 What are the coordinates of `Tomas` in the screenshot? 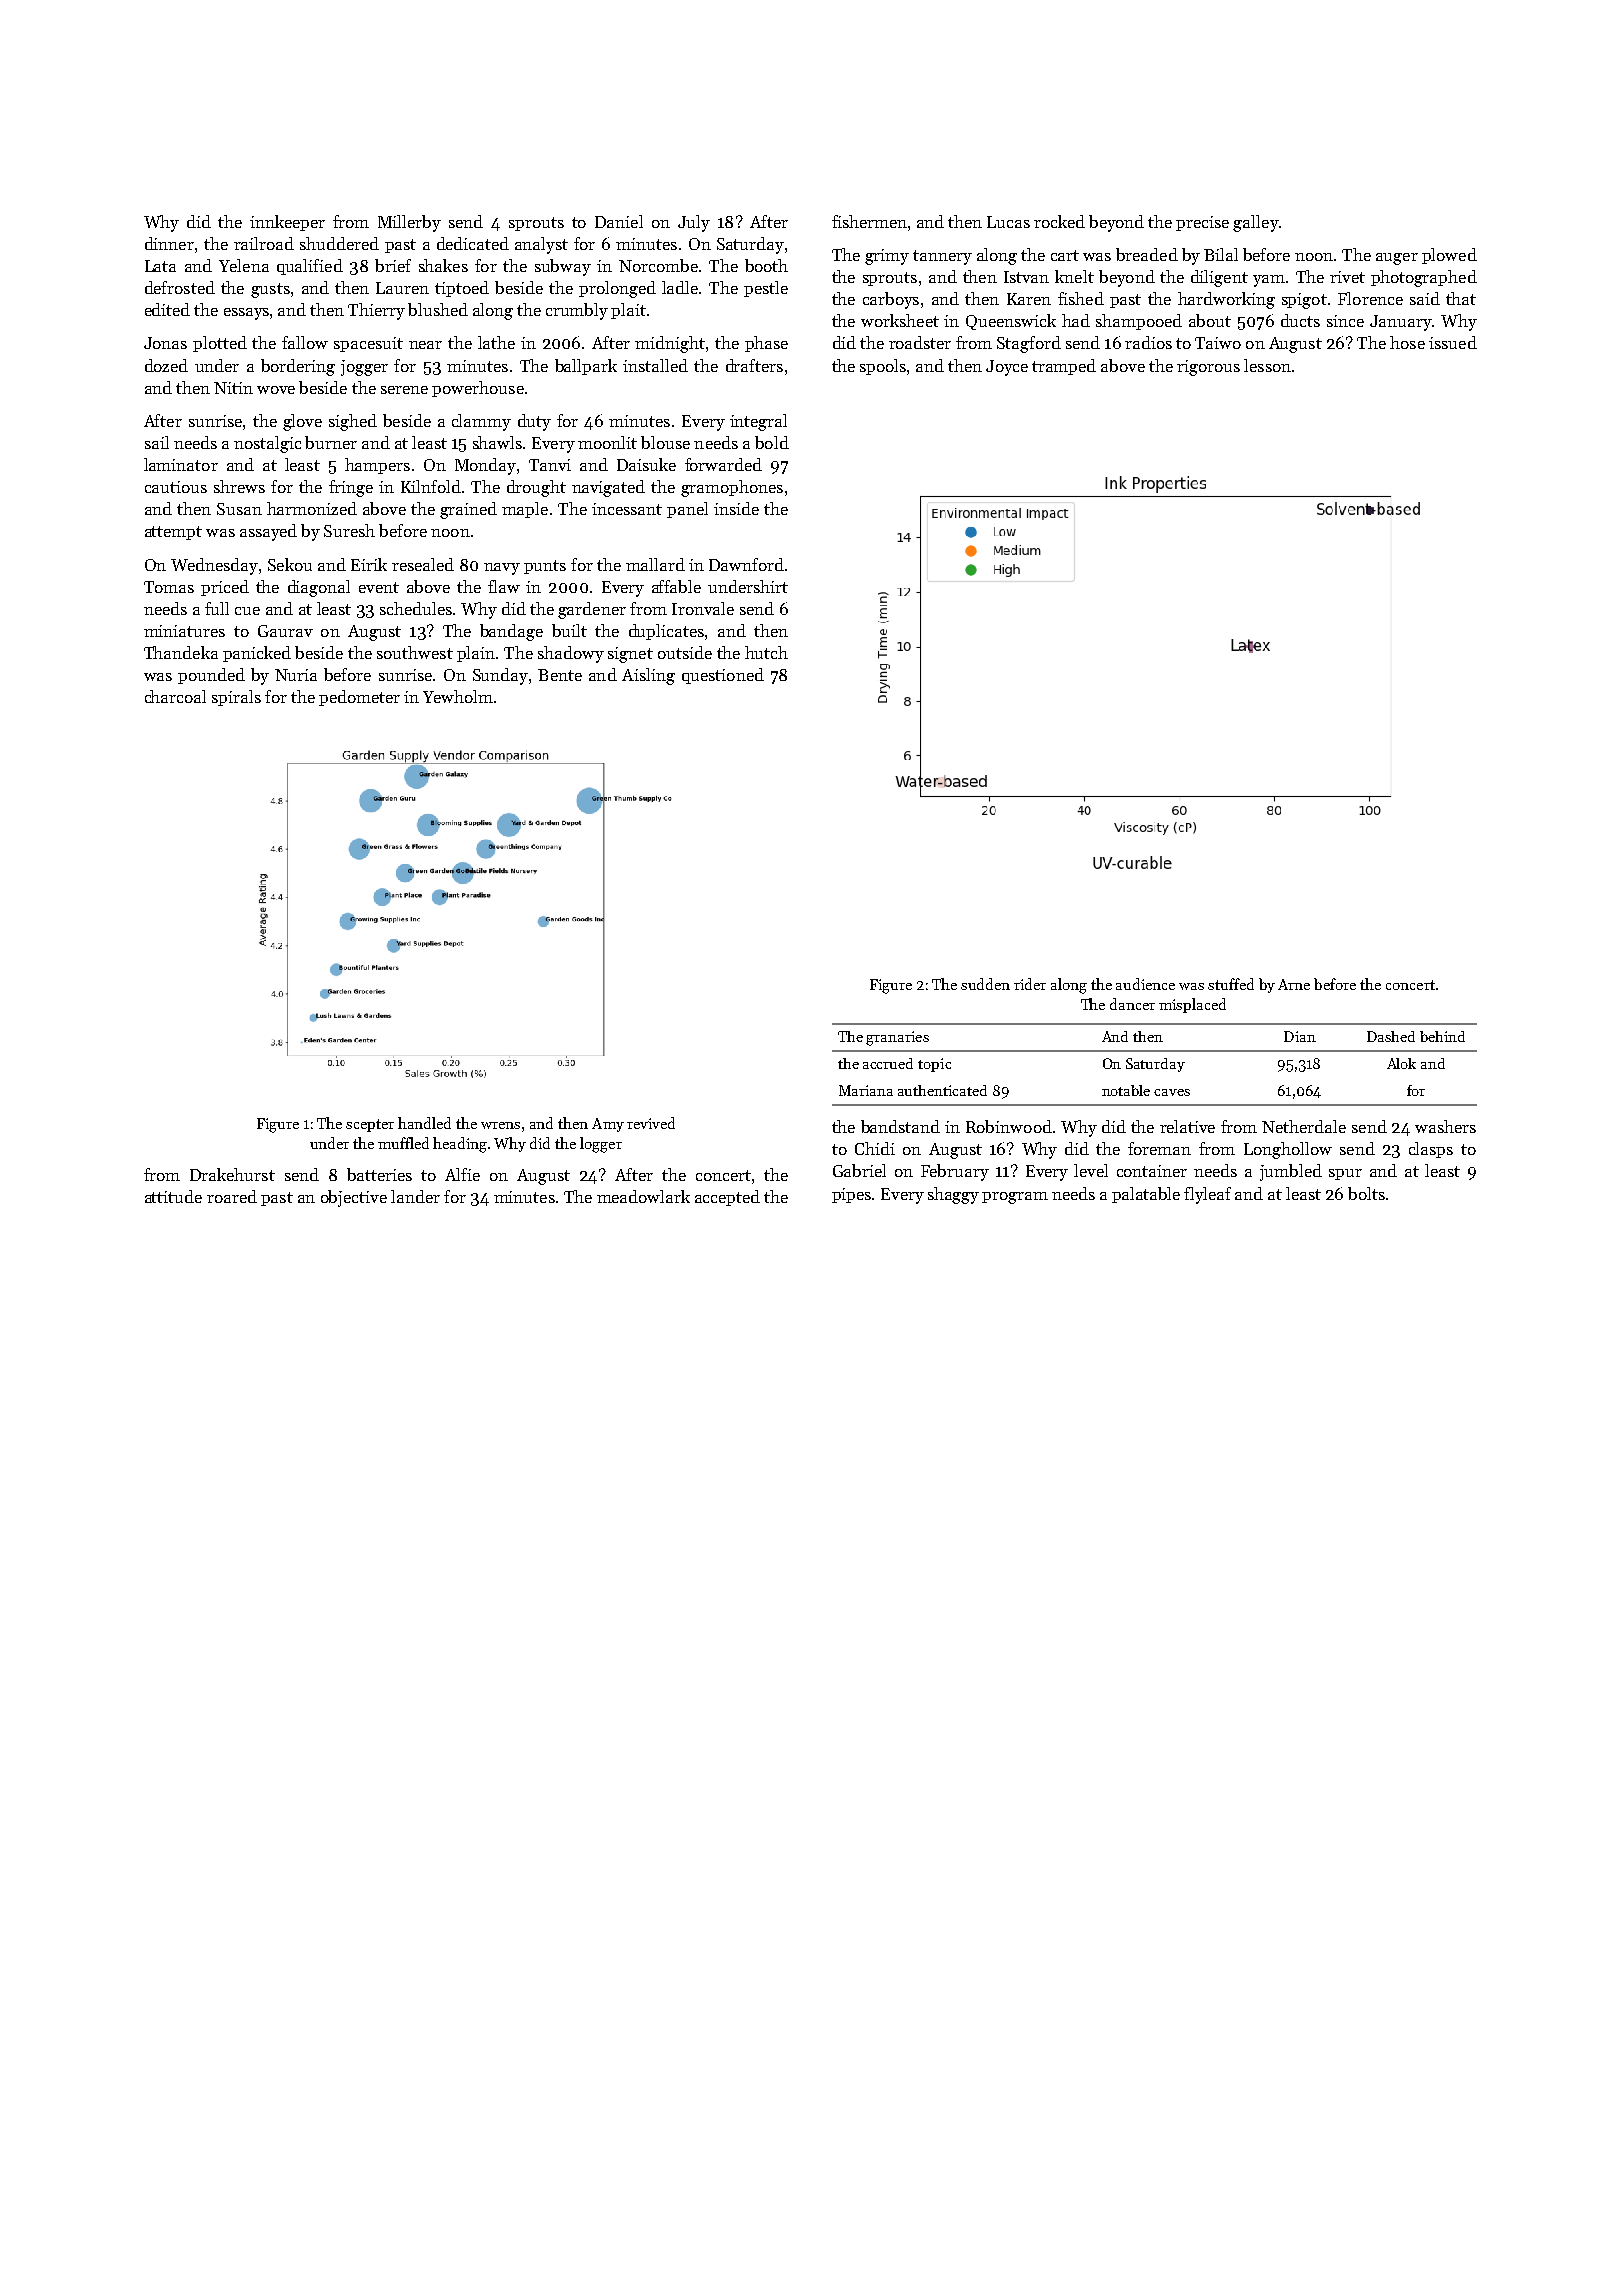 It's located at (169, 587).
